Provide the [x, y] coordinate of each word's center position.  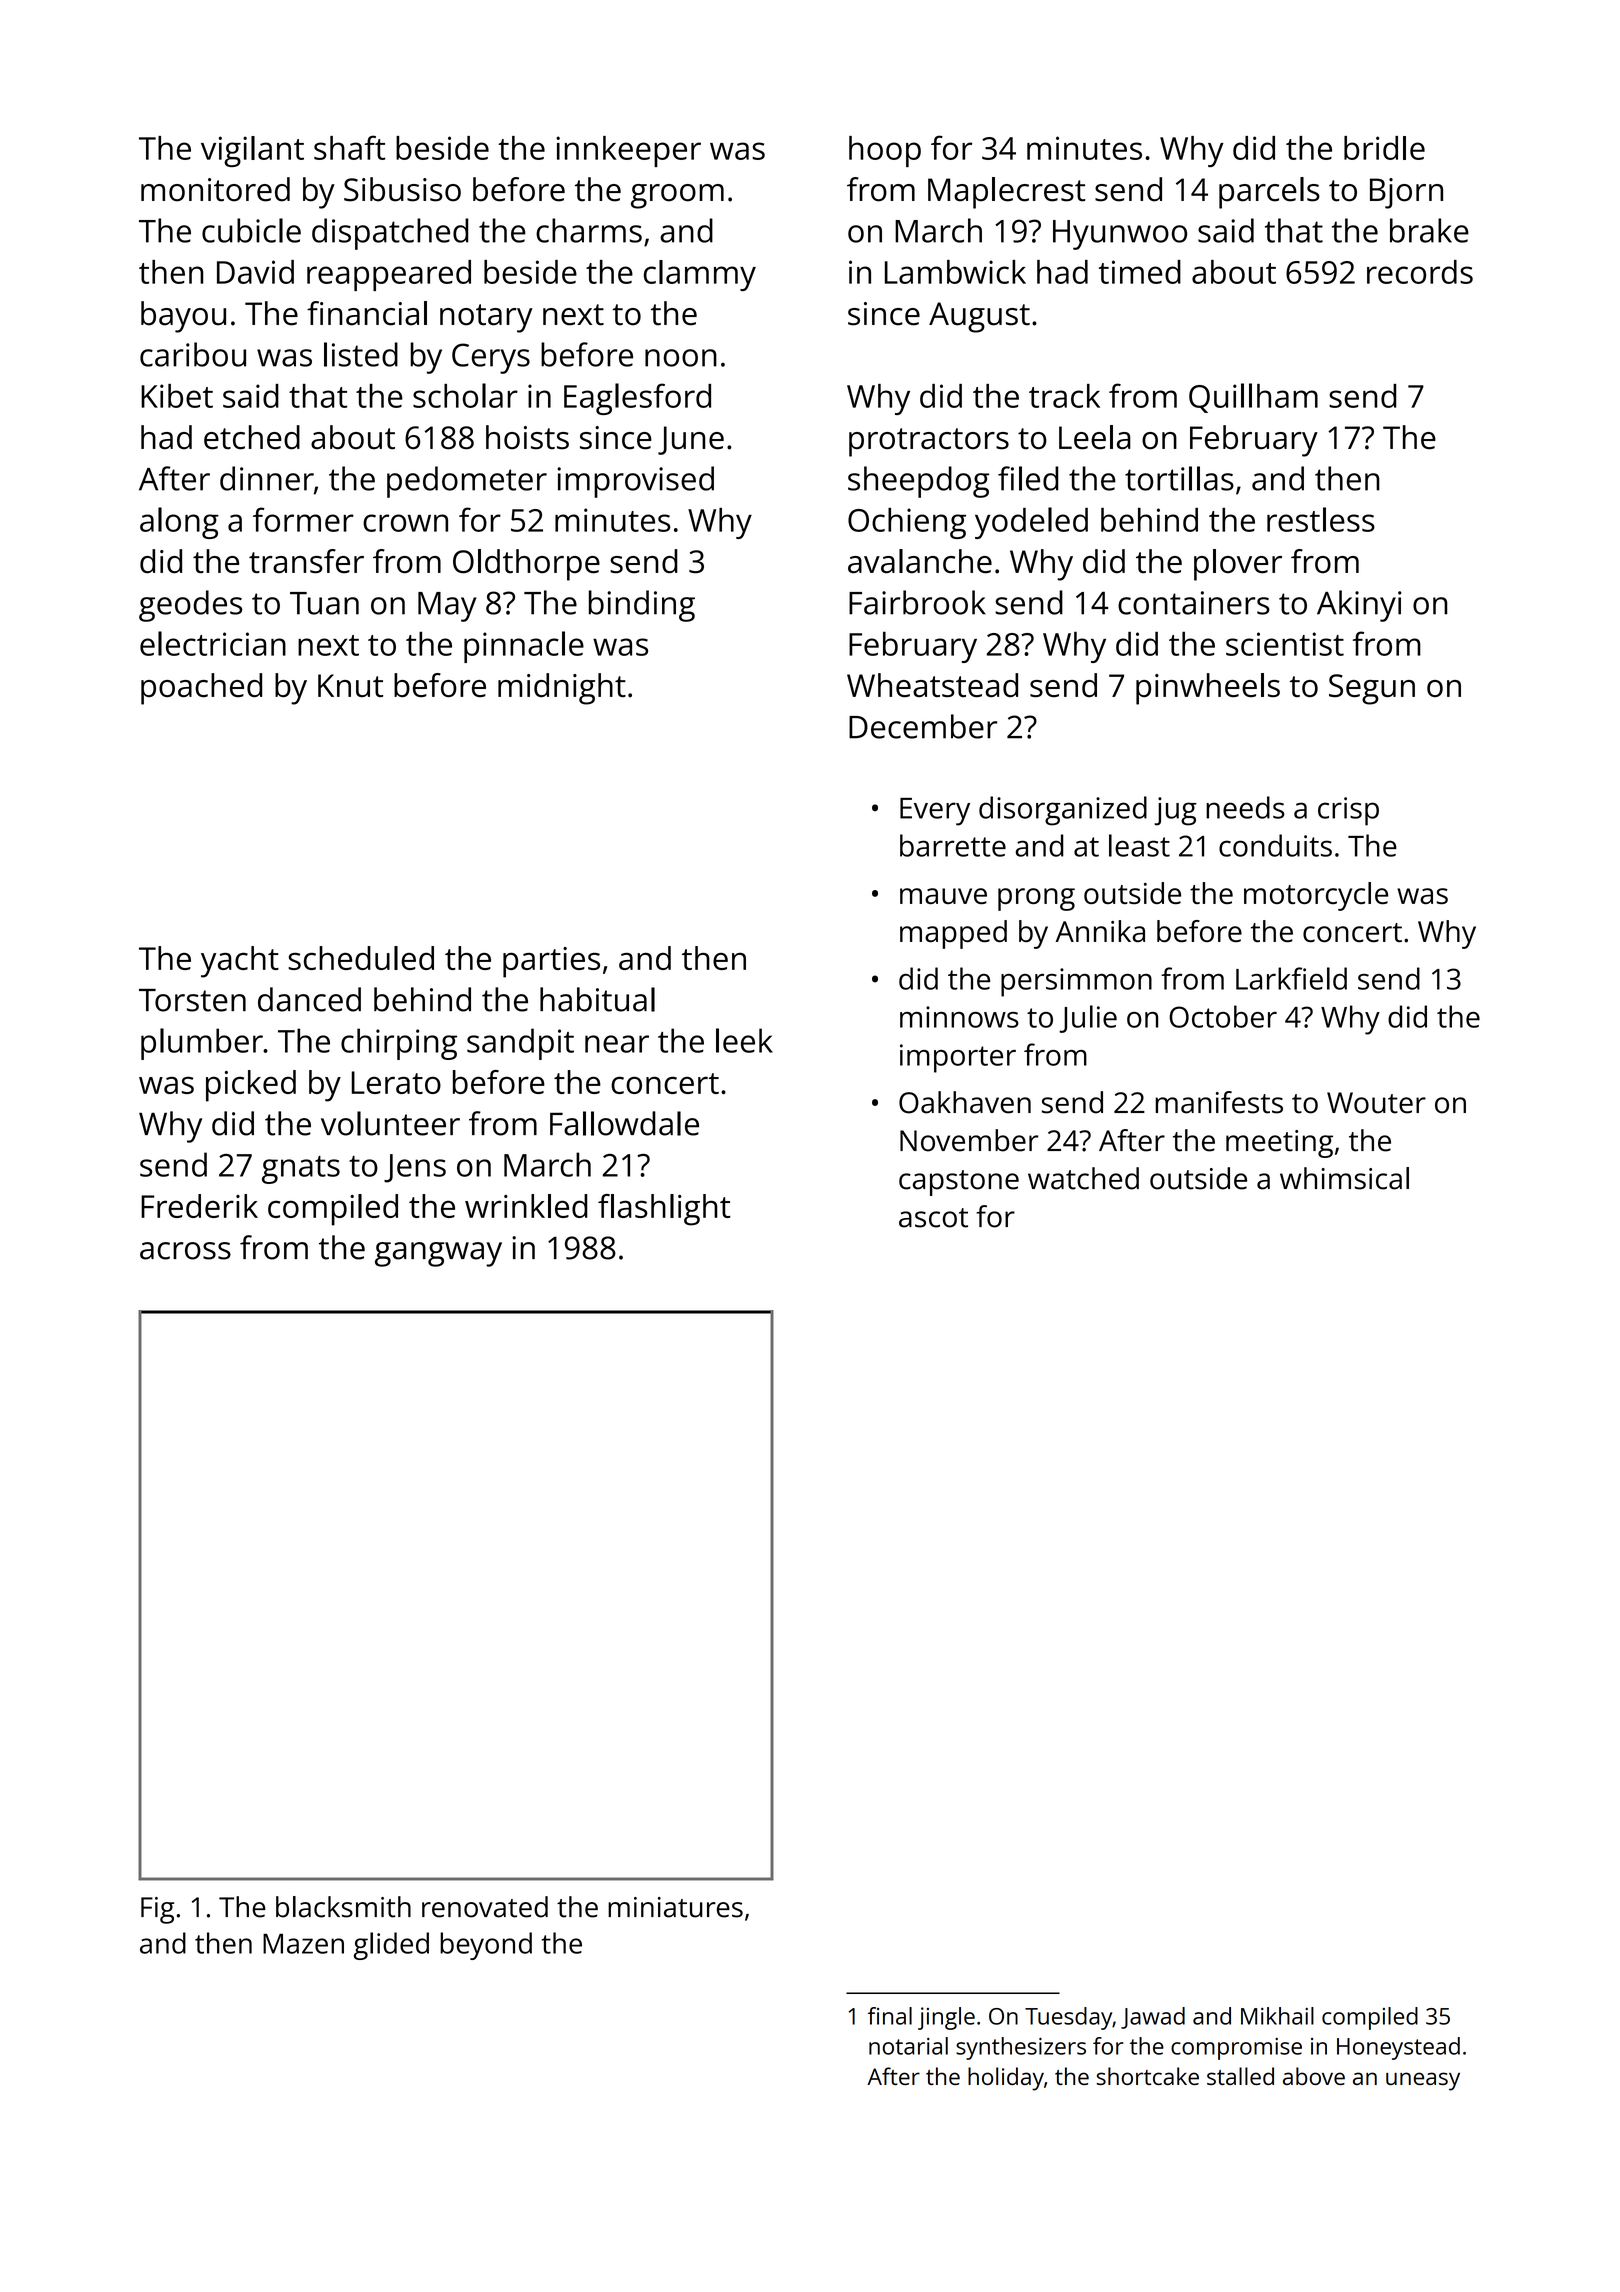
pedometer [467, 482]
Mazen [303, 1944]
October [1223, 1016]
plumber [202, 1044]
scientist [1285, 644]
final [890, 2016]
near [617, 1044]
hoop [885, 151]
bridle [1384, 148]
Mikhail [1277, 2016]
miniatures [675, 1907]
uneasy [1423, 2081]
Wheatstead [932, 685]
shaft [350, 147]
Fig [157, 1910]
